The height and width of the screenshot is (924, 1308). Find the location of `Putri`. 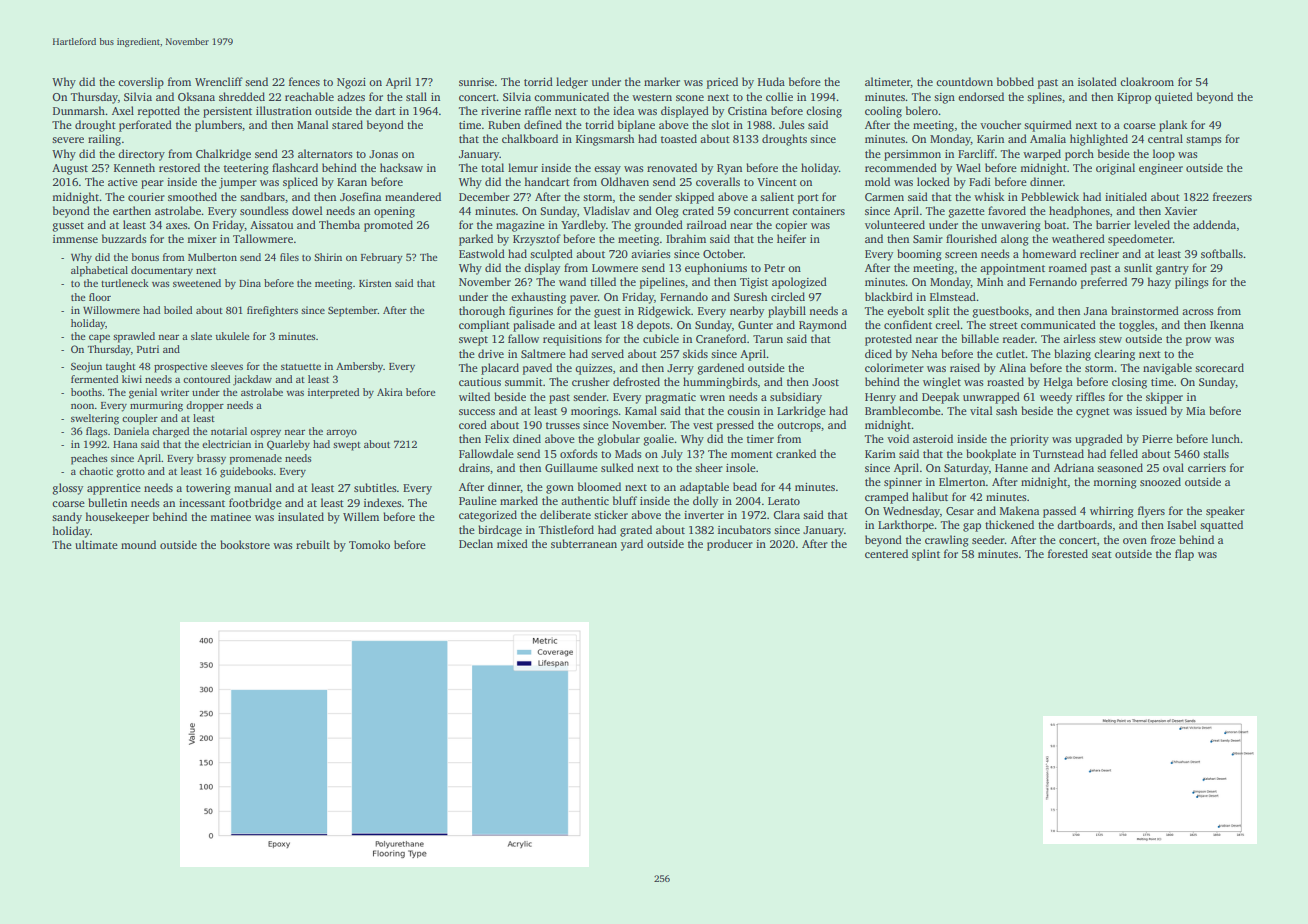

Putri is located at coordinates (148, 349).
